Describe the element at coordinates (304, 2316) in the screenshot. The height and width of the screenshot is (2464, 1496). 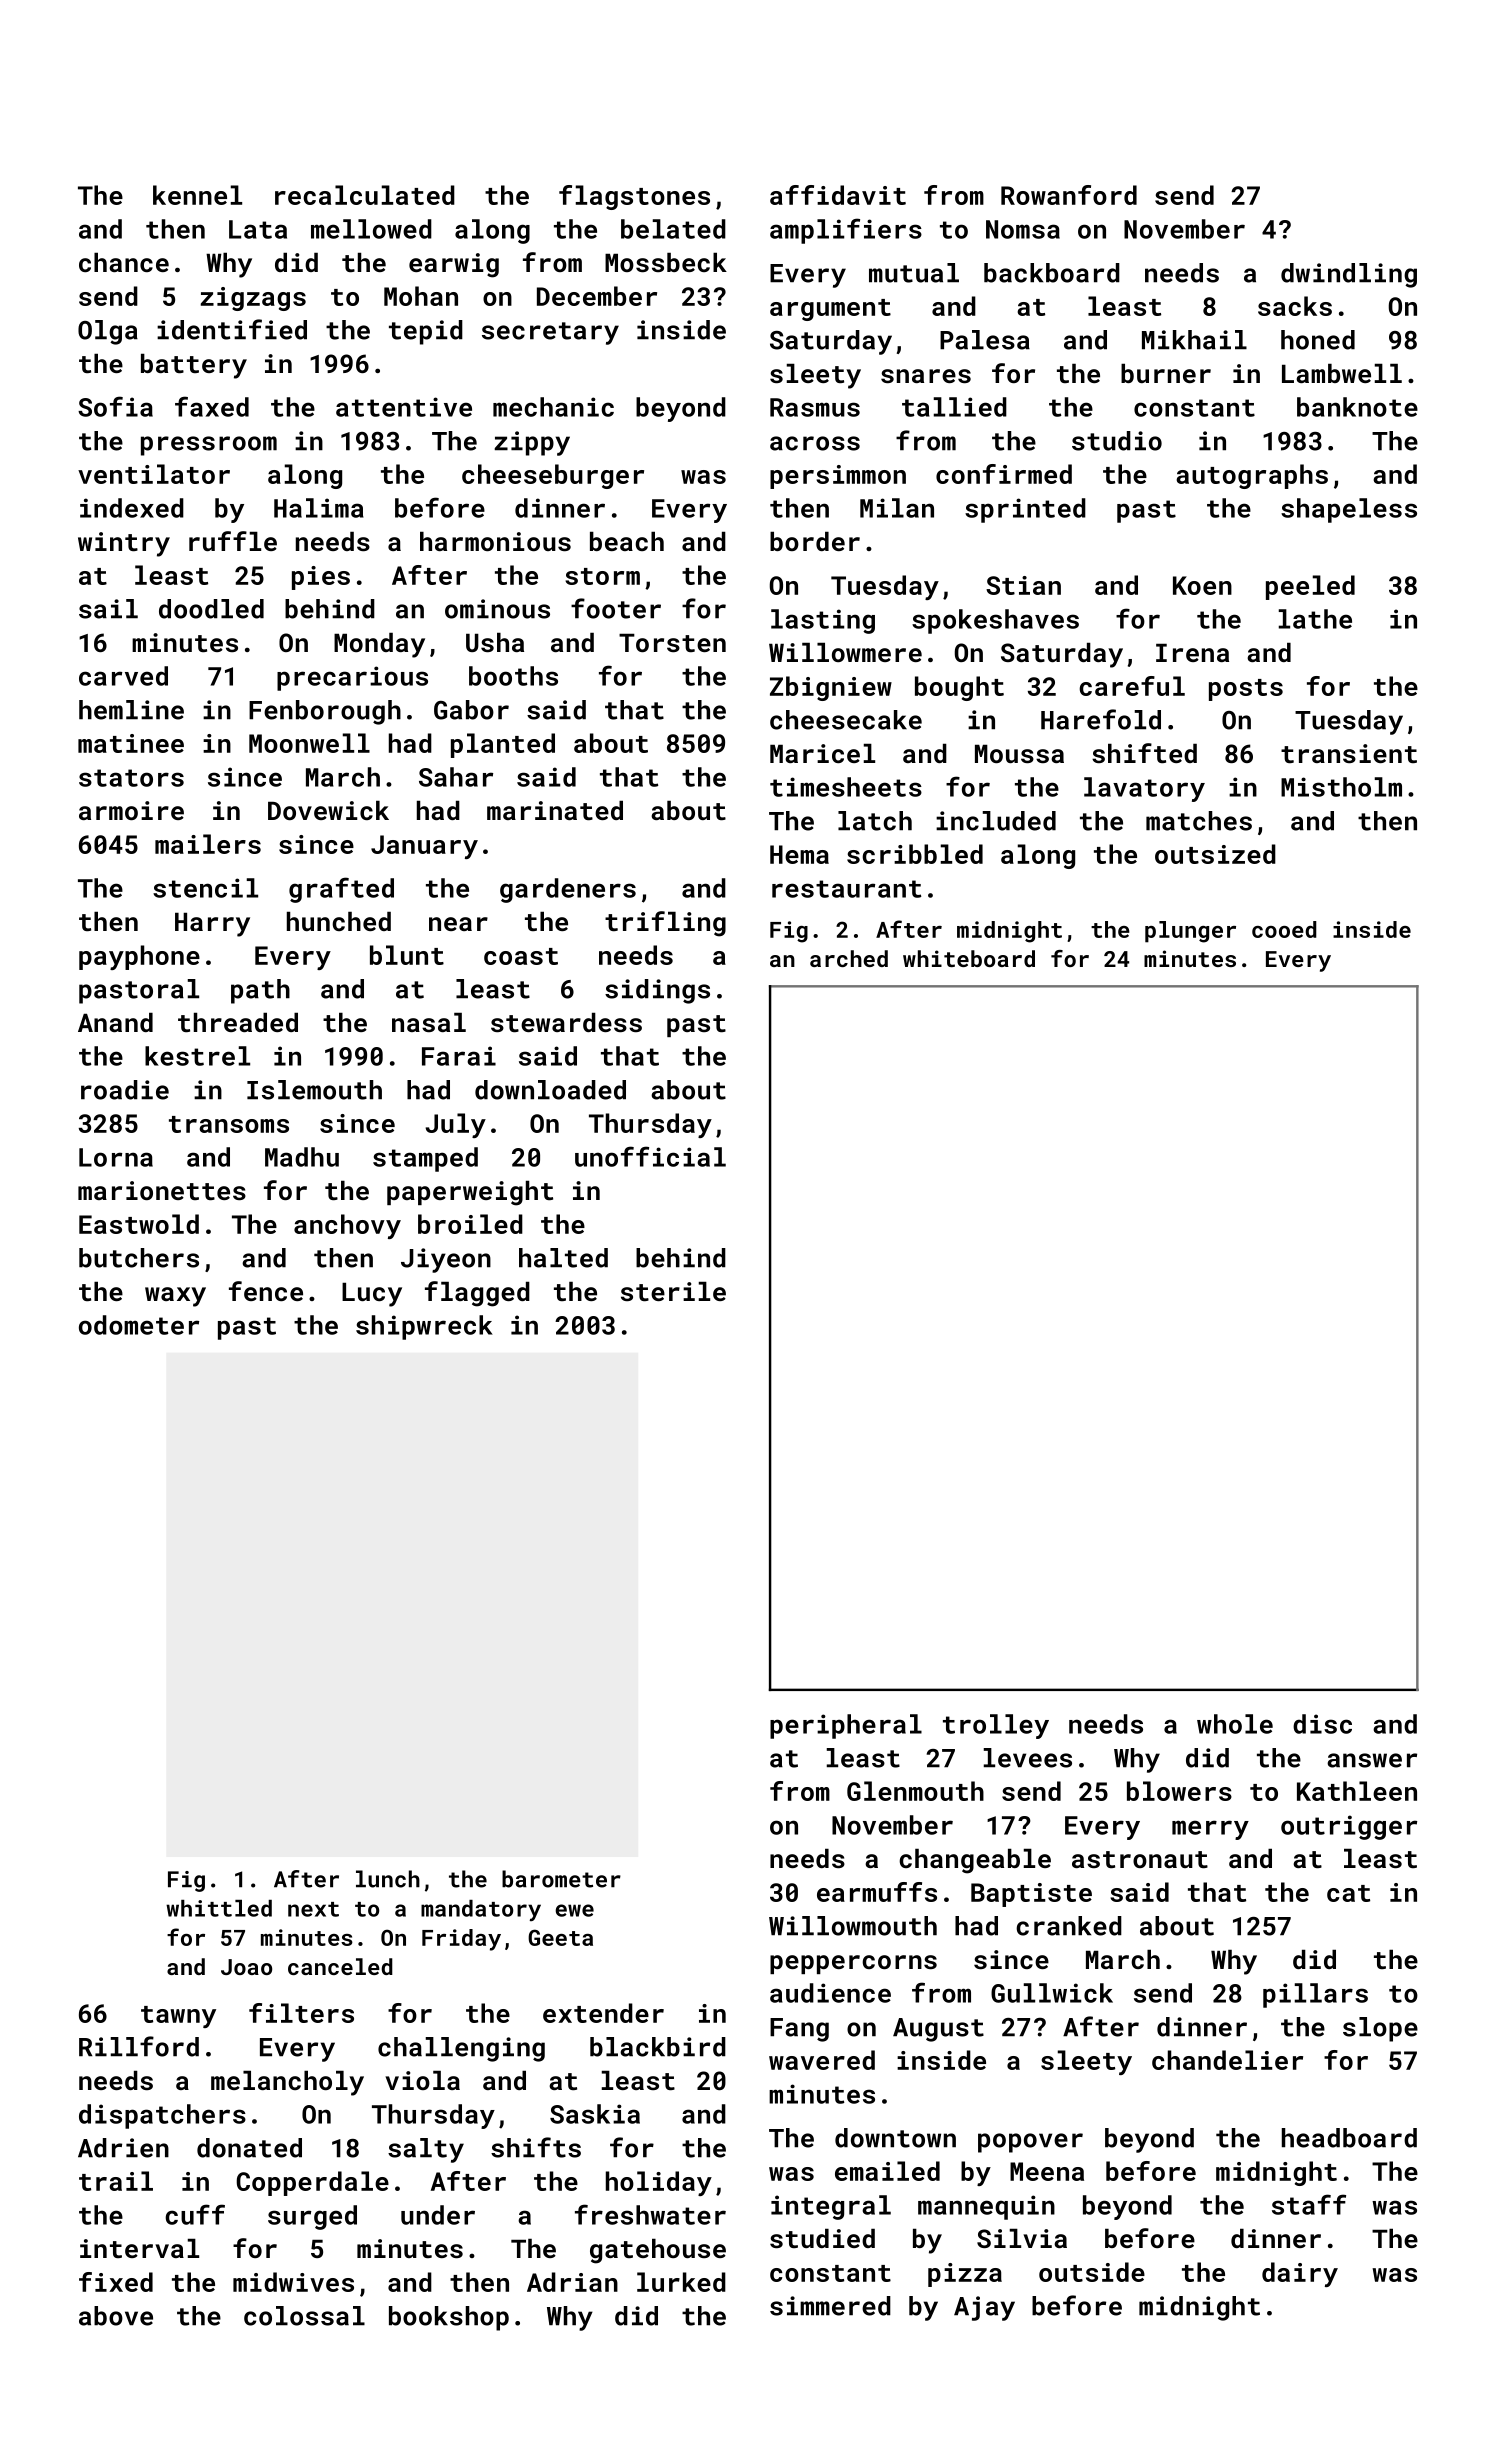
I see `colossal` at that location.
